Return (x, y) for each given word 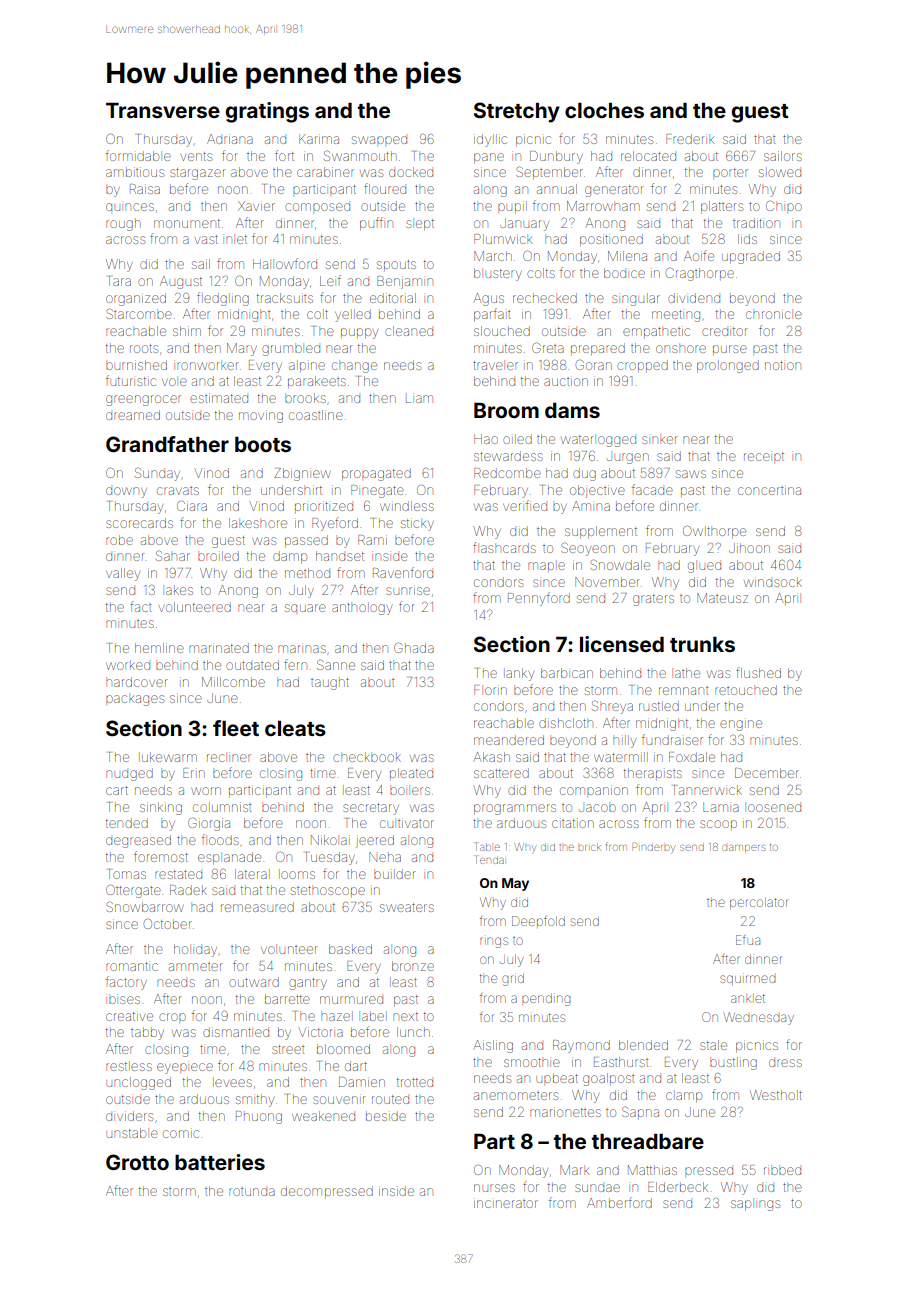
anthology (362, 609)
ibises (124, 1000)
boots (263, 444)
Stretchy (517, 112)
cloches (604, 110)
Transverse (163, 110)
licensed (622, 644)
